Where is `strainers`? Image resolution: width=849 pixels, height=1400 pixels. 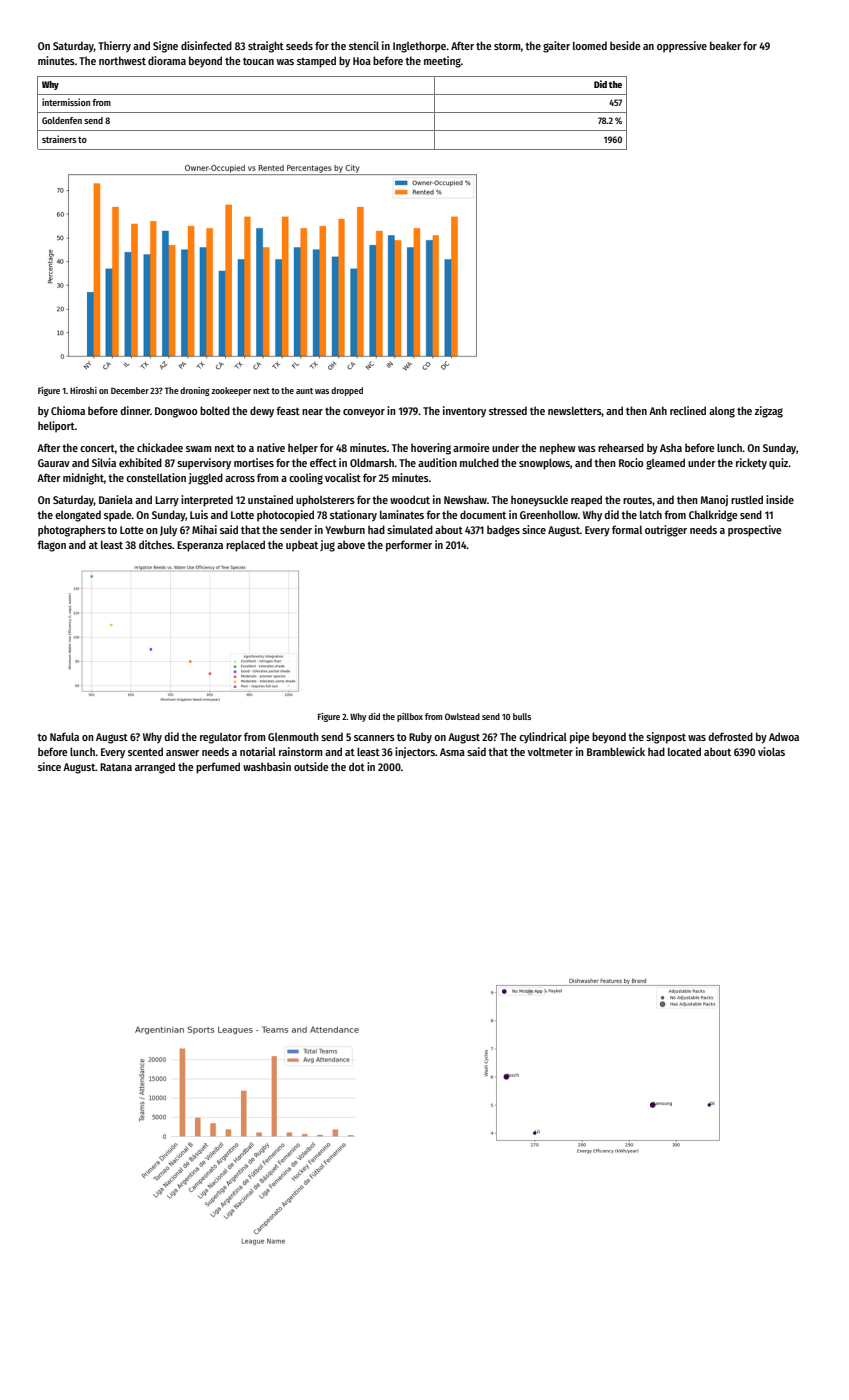
strainers is located at coordinates (59, 139).
